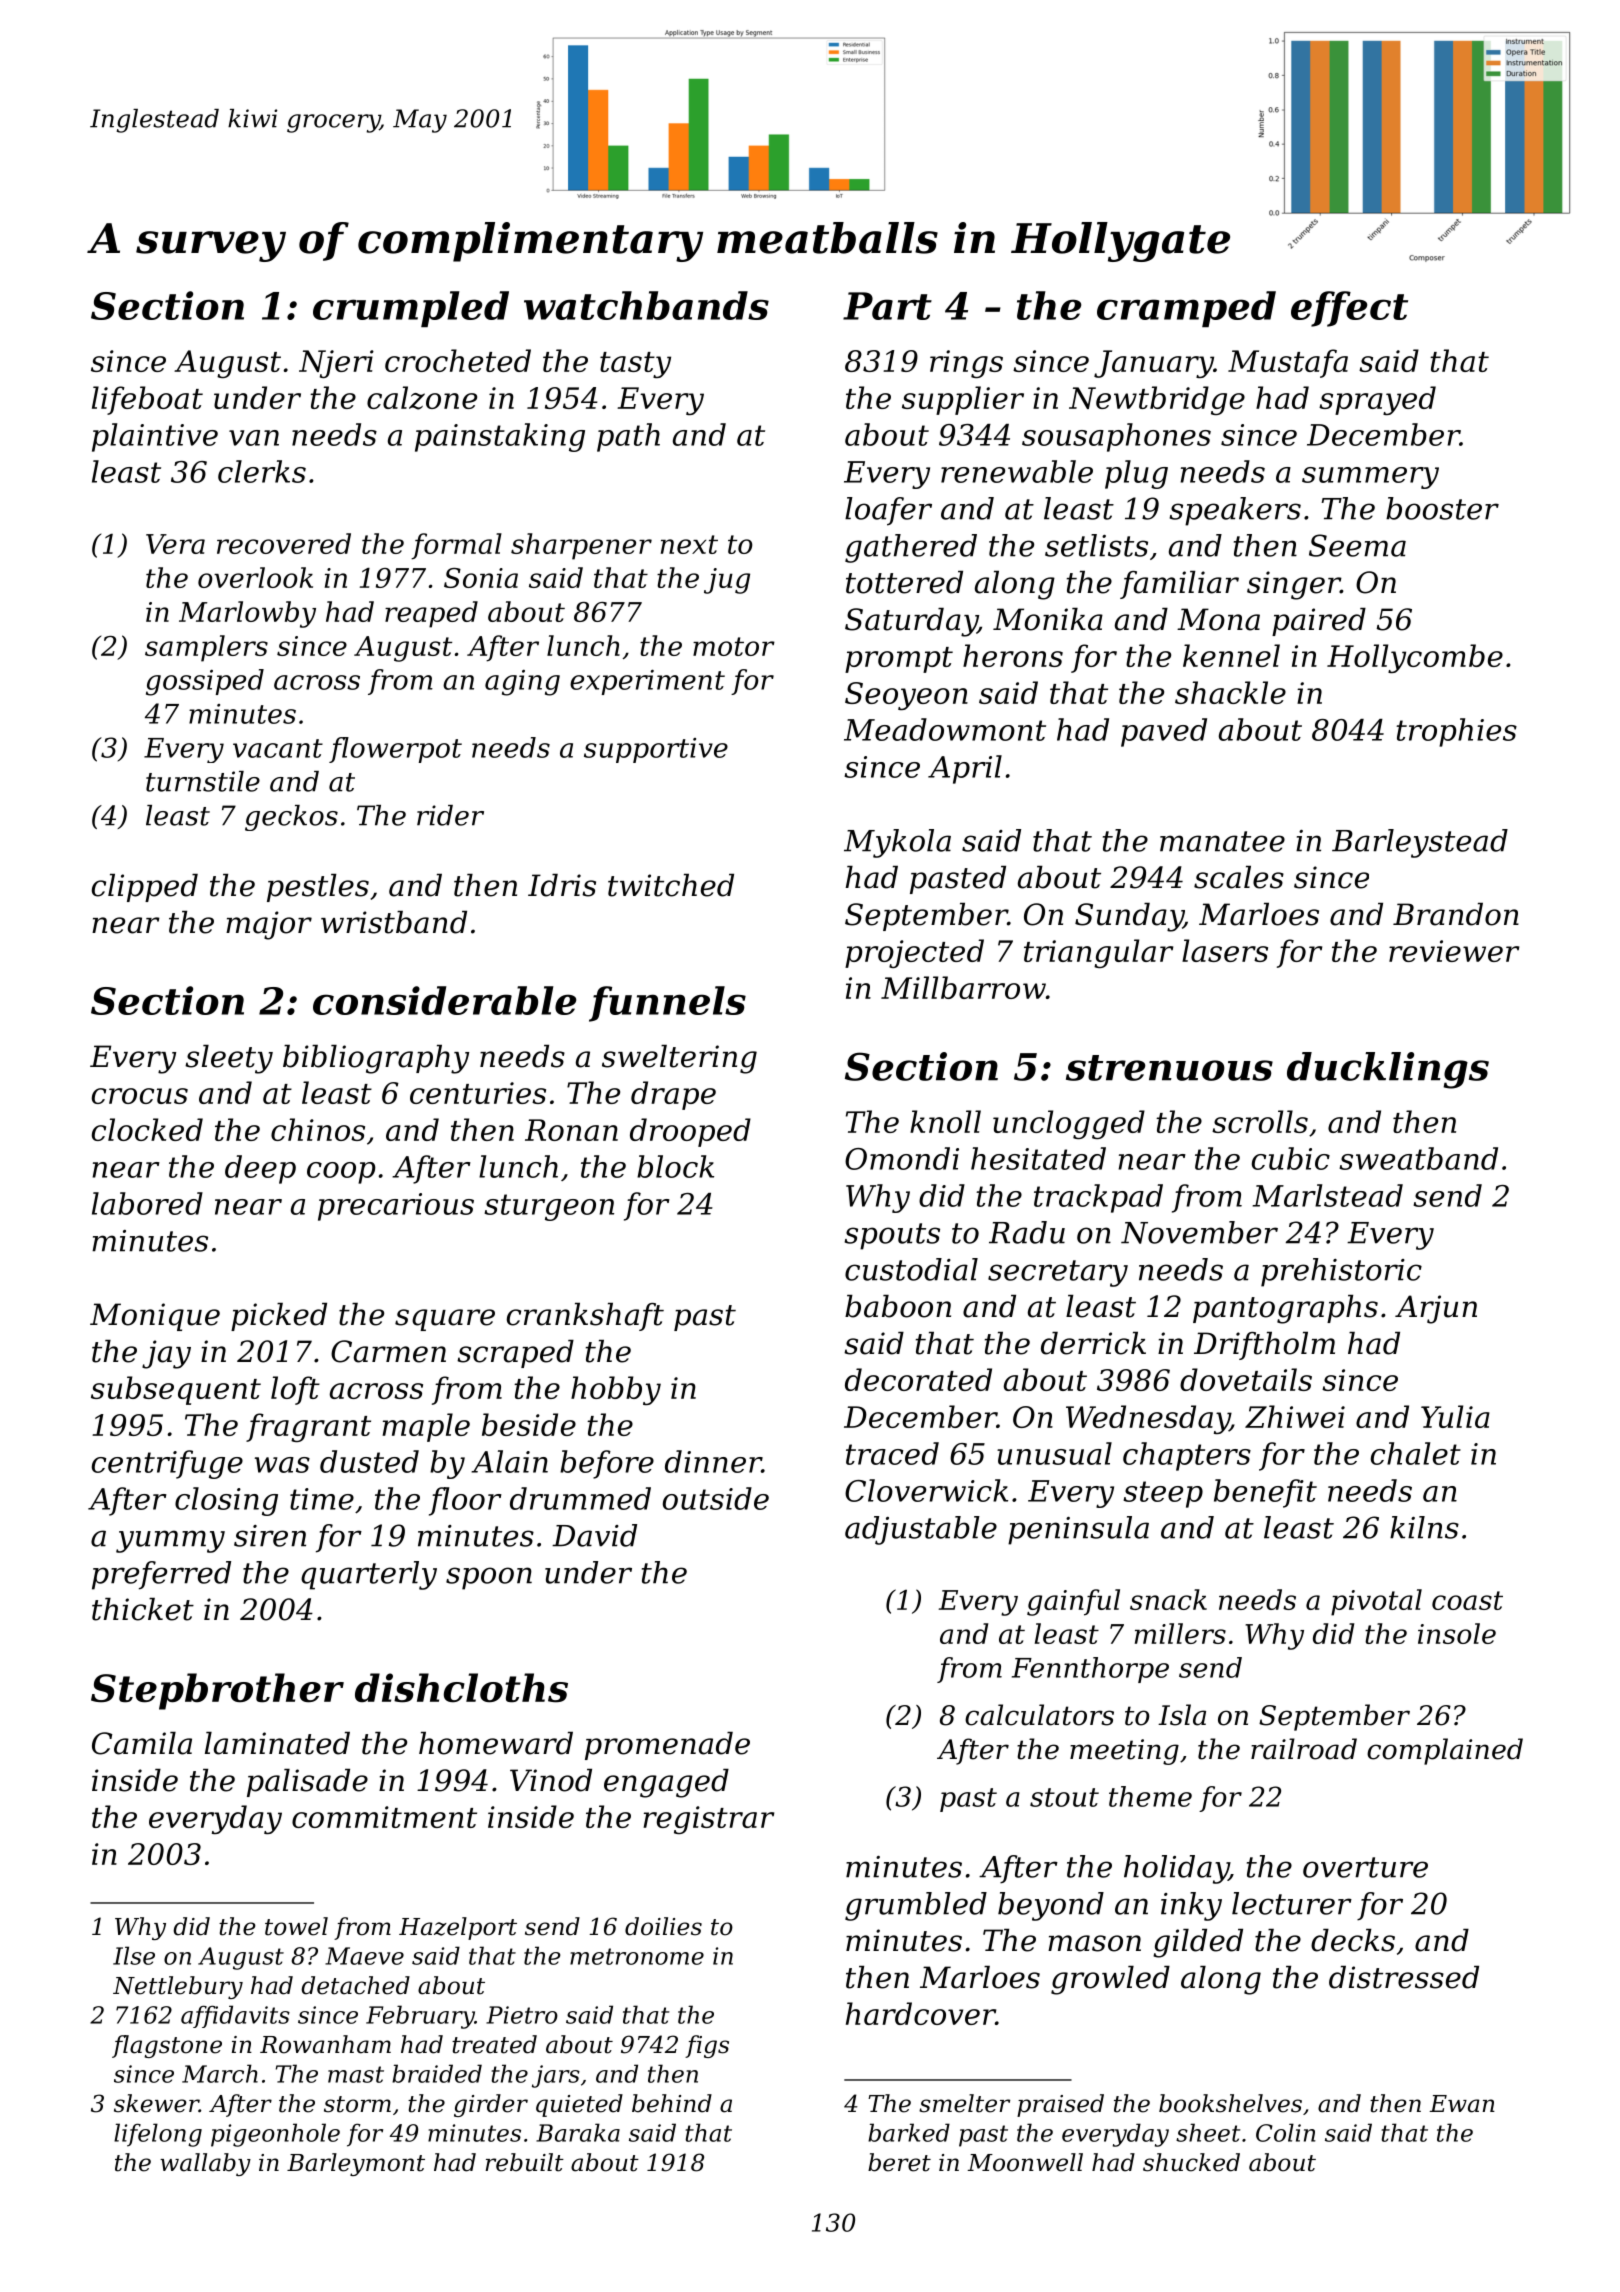  What do you see at coordinates (145, 888) in the screenshot?
I see `clipped` at bounding box center [145, 888].
